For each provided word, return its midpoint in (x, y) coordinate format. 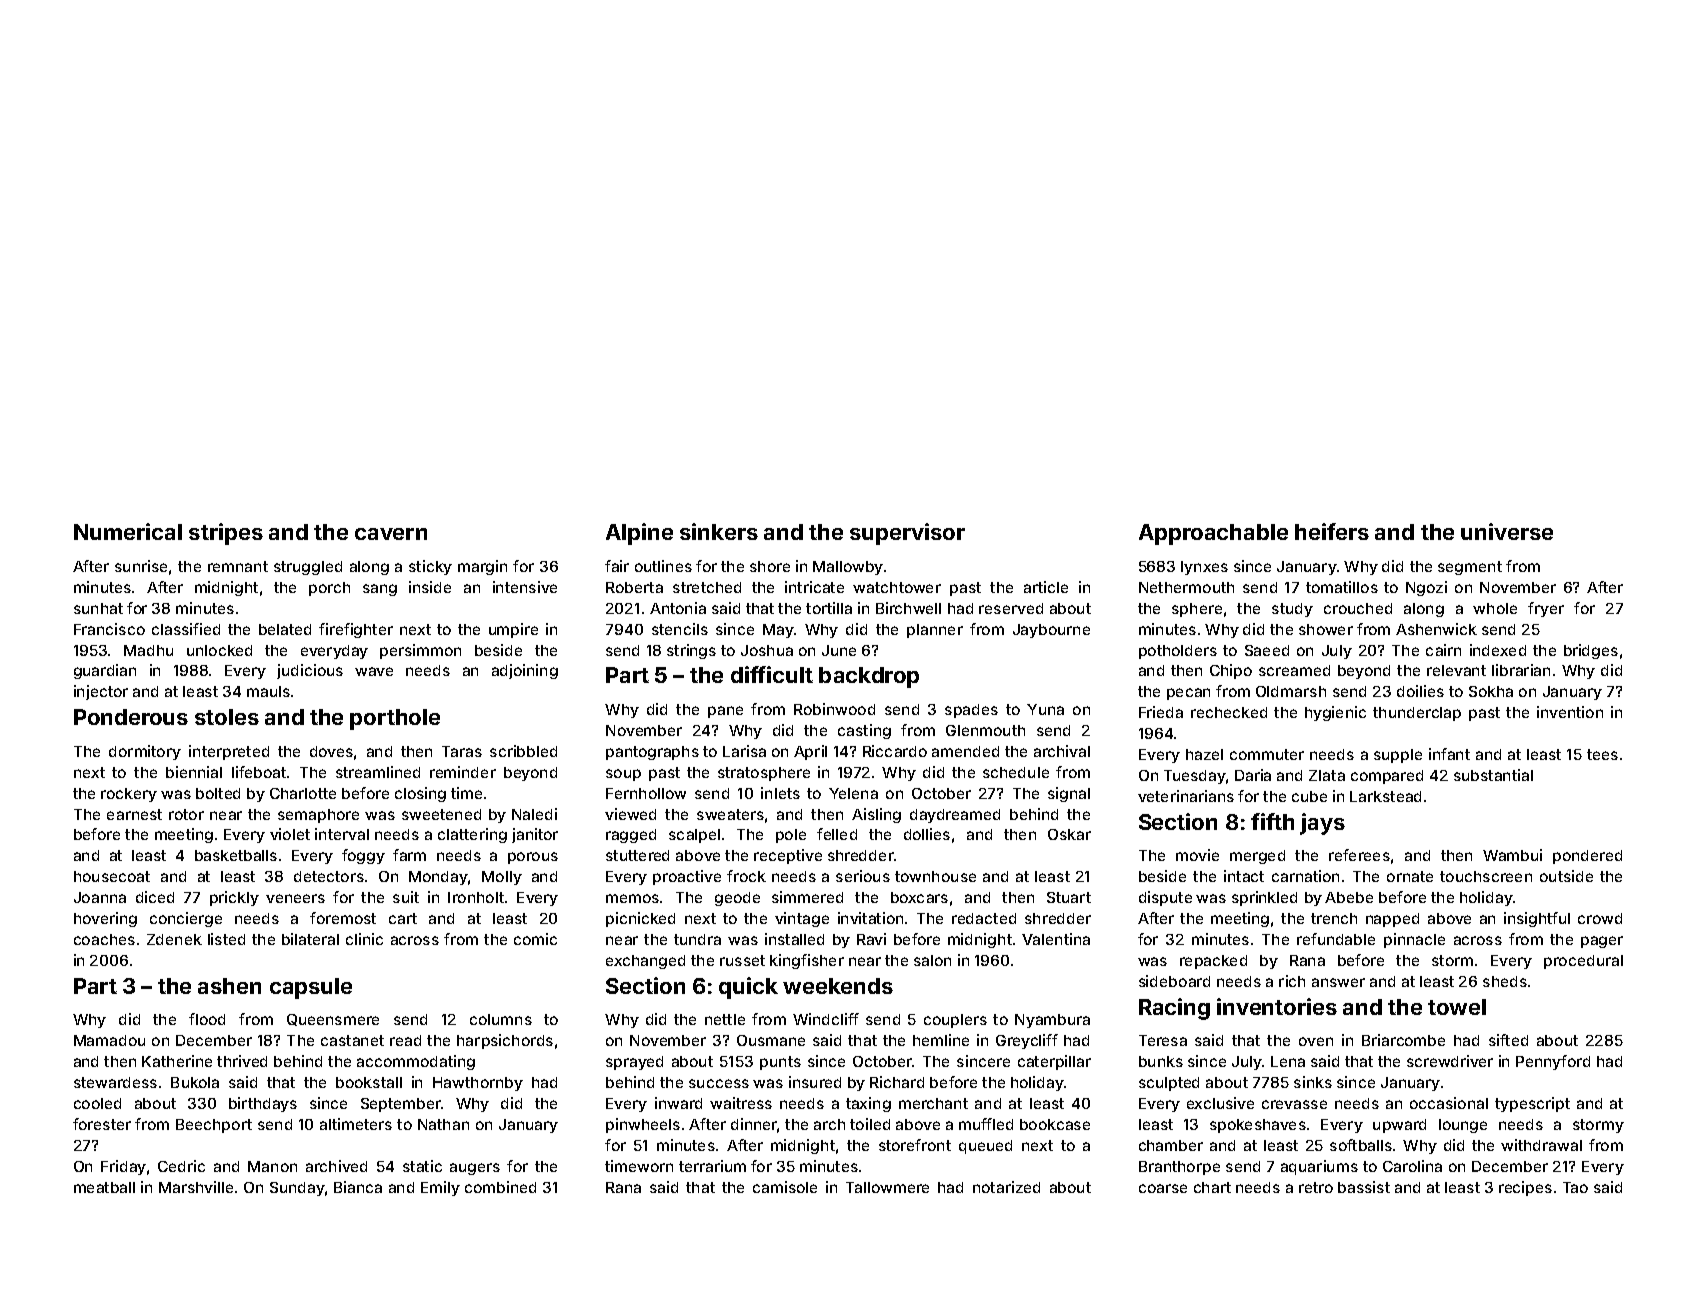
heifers (1332, 531)
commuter (1267, 754)
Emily (440, 1188)
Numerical (128, 531)
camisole (785, 1187)
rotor (186, 814)
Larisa (744, 751)
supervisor (907, 534)
